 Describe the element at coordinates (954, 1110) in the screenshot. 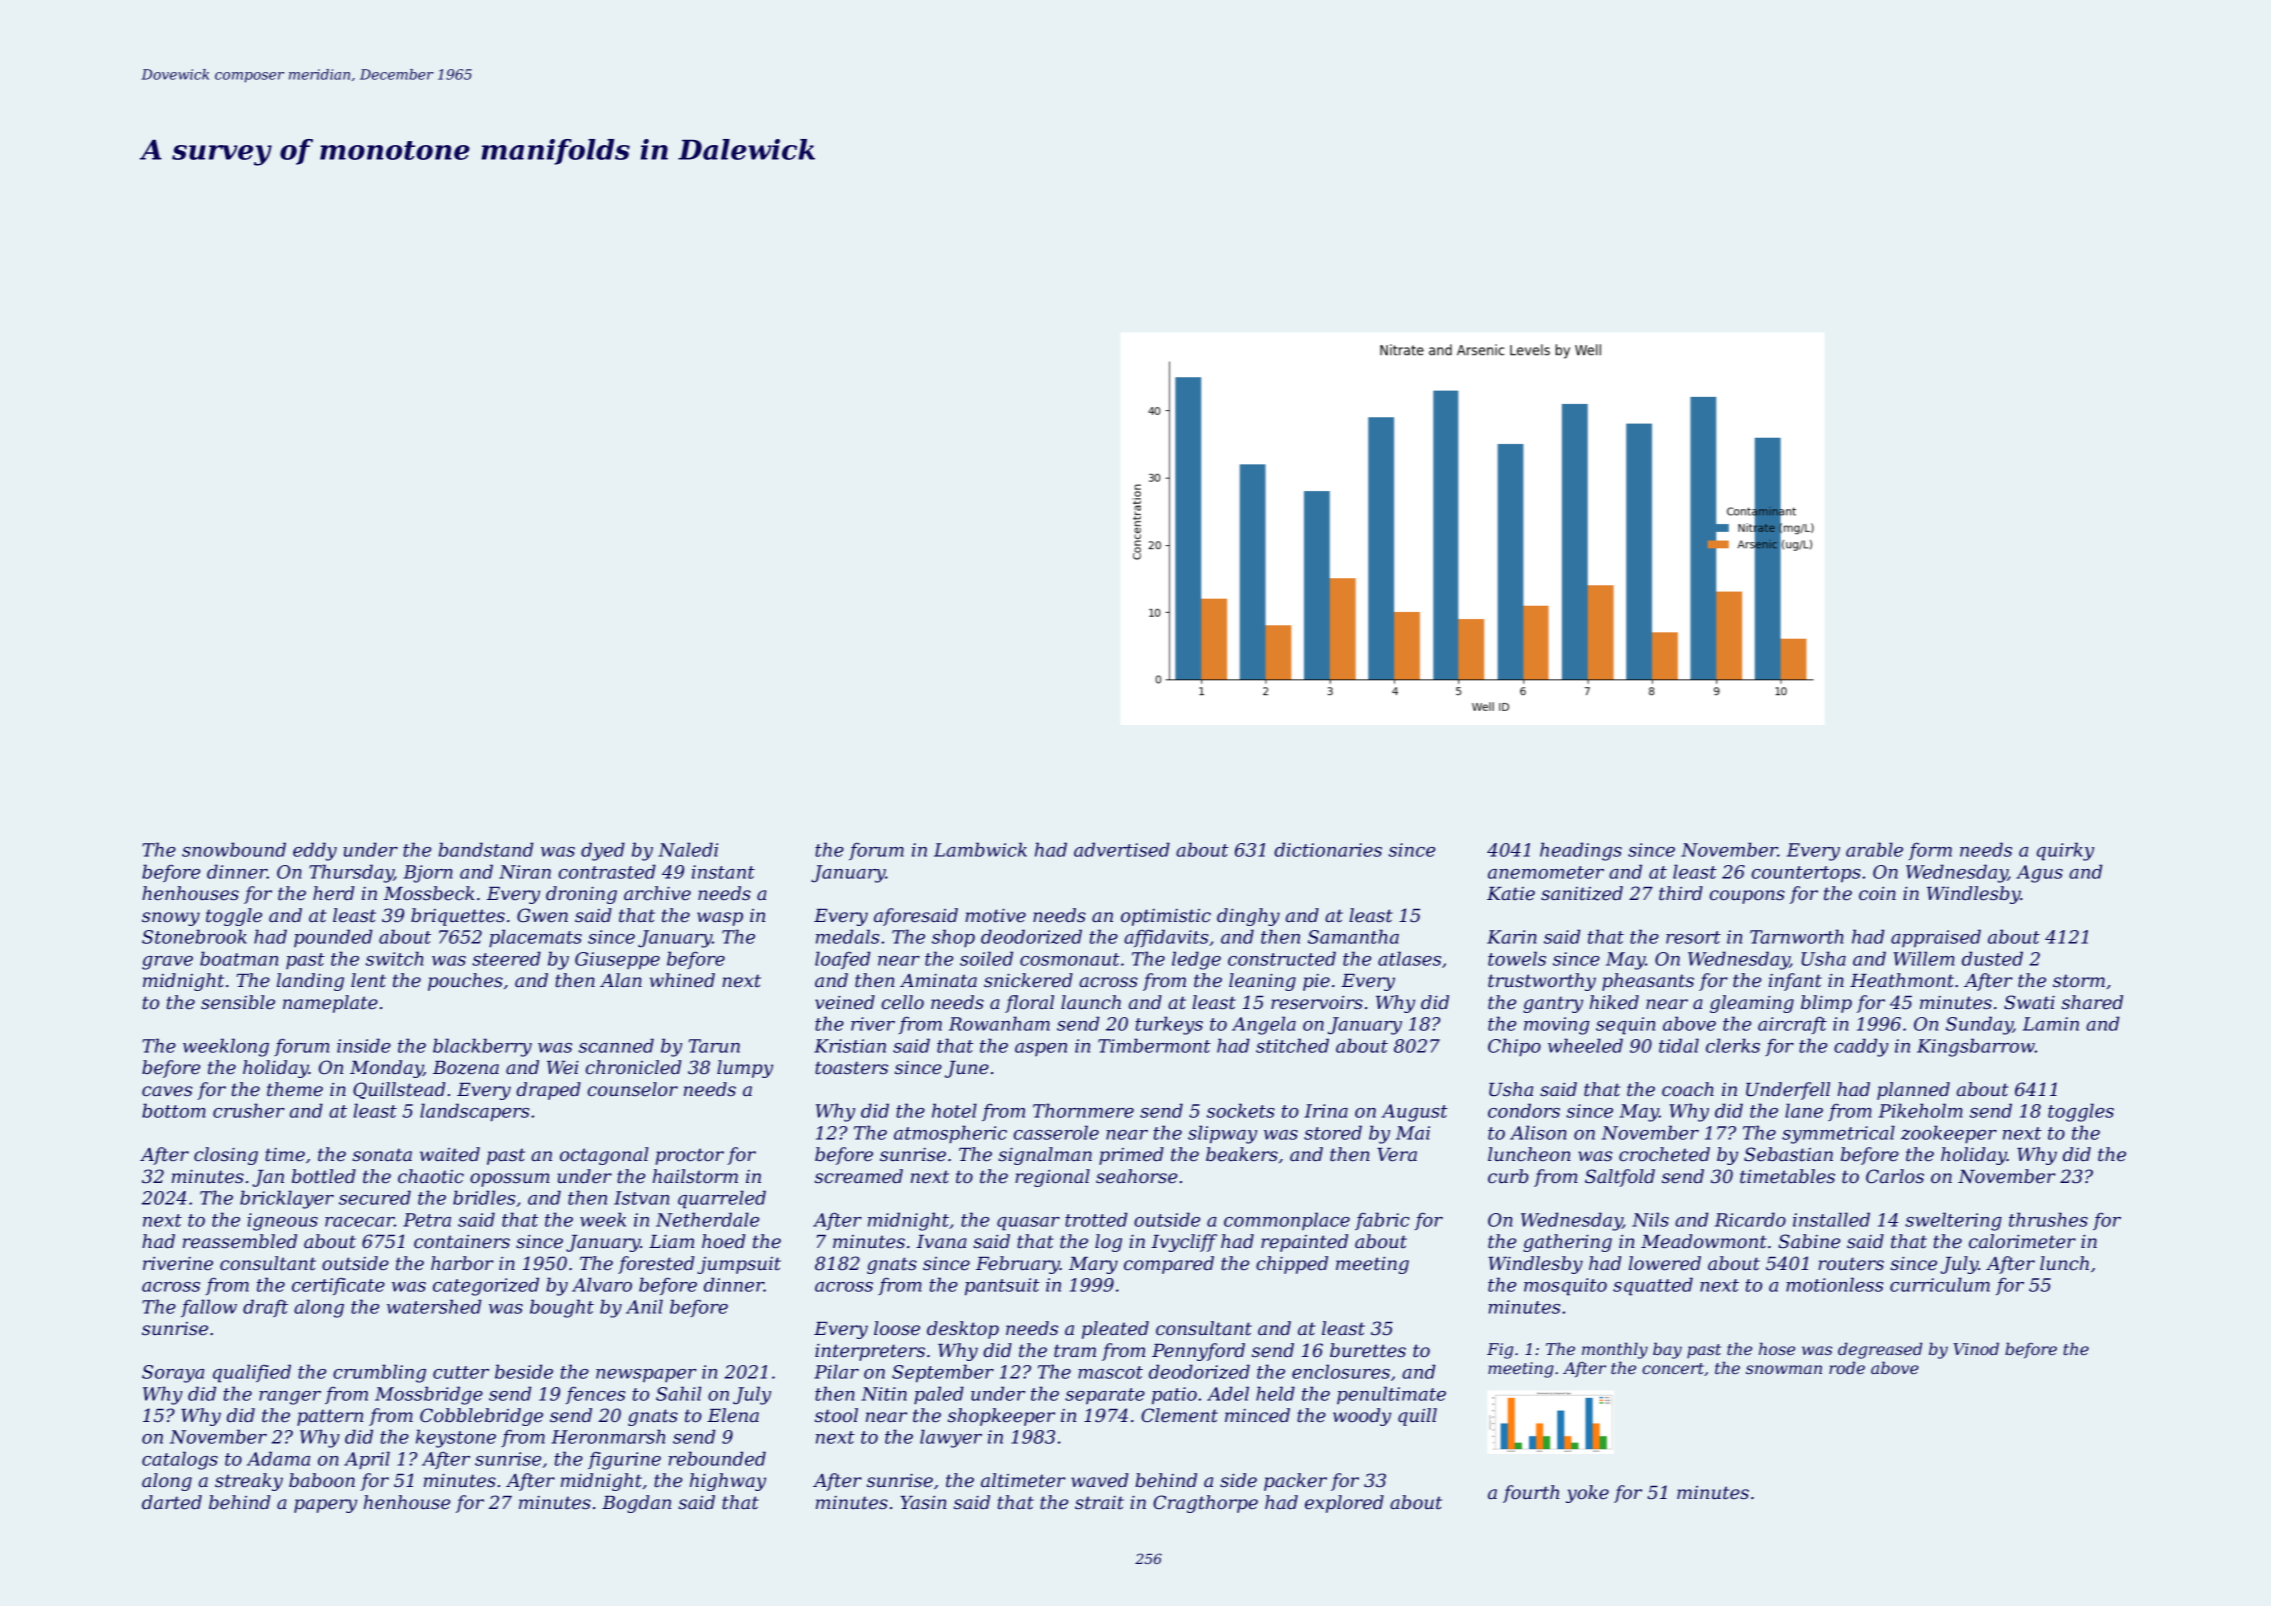

I see `hotel` at that location.
